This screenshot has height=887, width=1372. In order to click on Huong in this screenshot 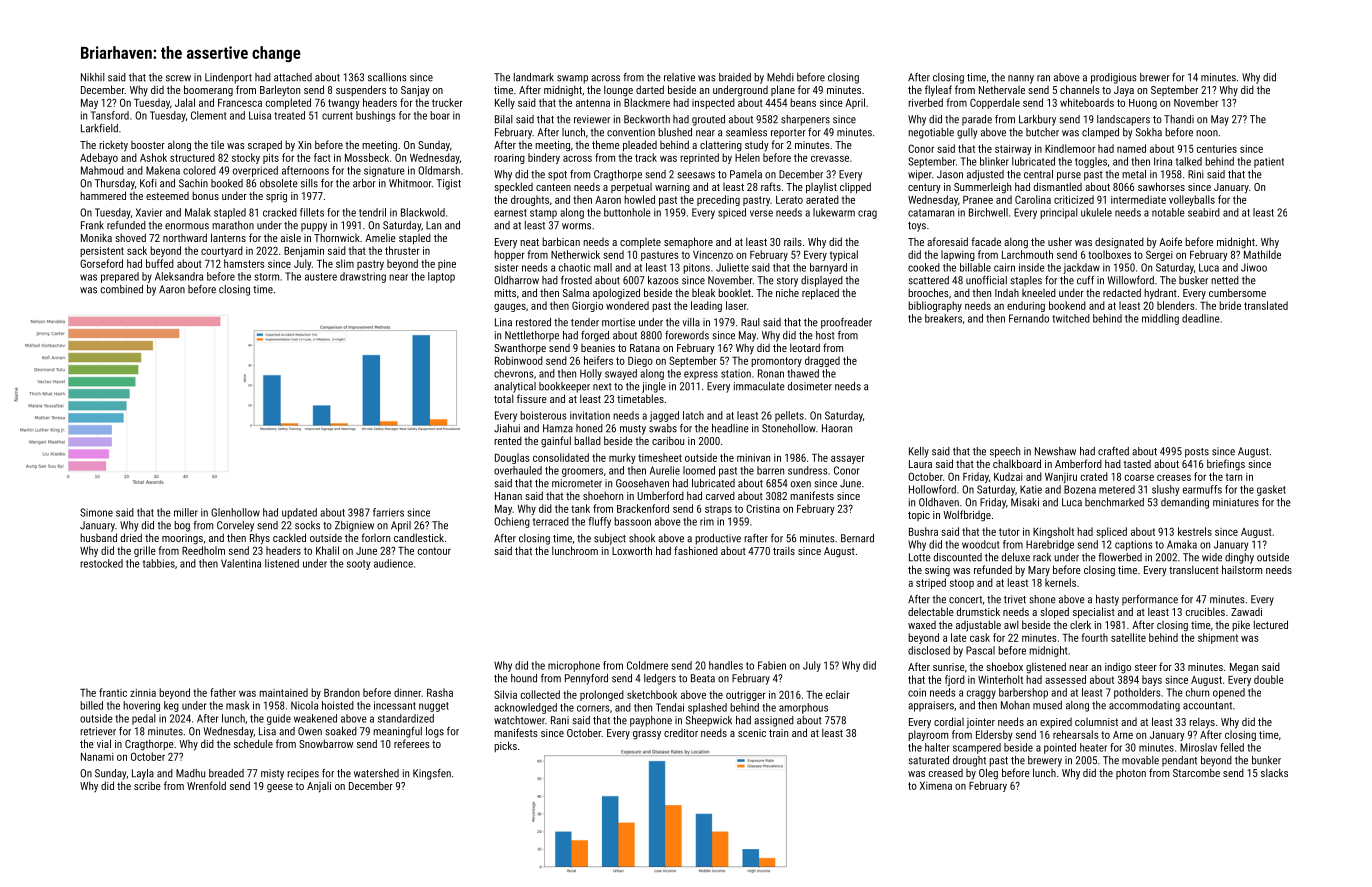, I will do `click(1143, 104)`.
